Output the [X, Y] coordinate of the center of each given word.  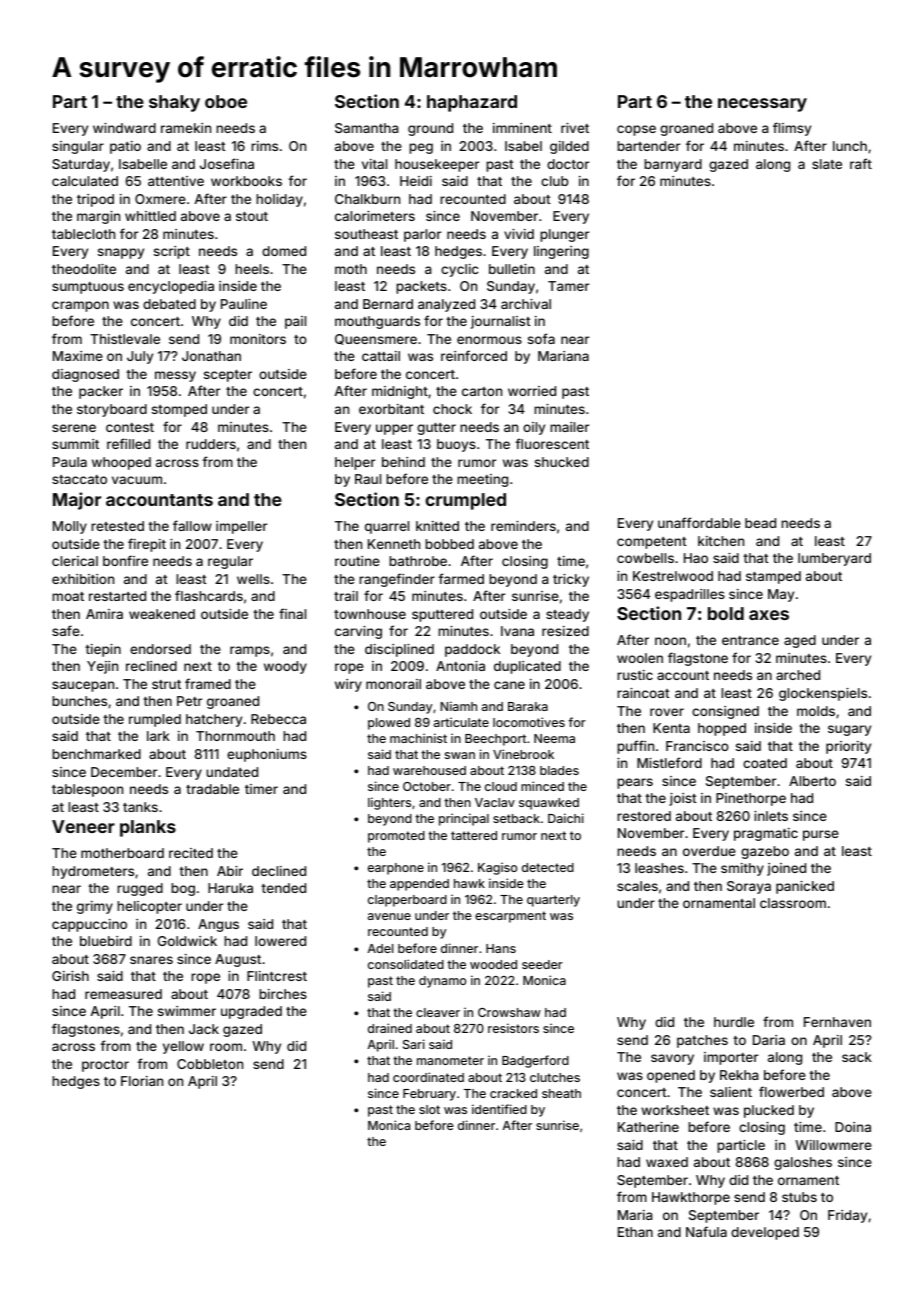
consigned [725, 712]
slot [429, 1109]
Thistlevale [125, 339]
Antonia [460, 666]
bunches [79, 701]
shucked [562, 462]
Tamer [568, 286]
